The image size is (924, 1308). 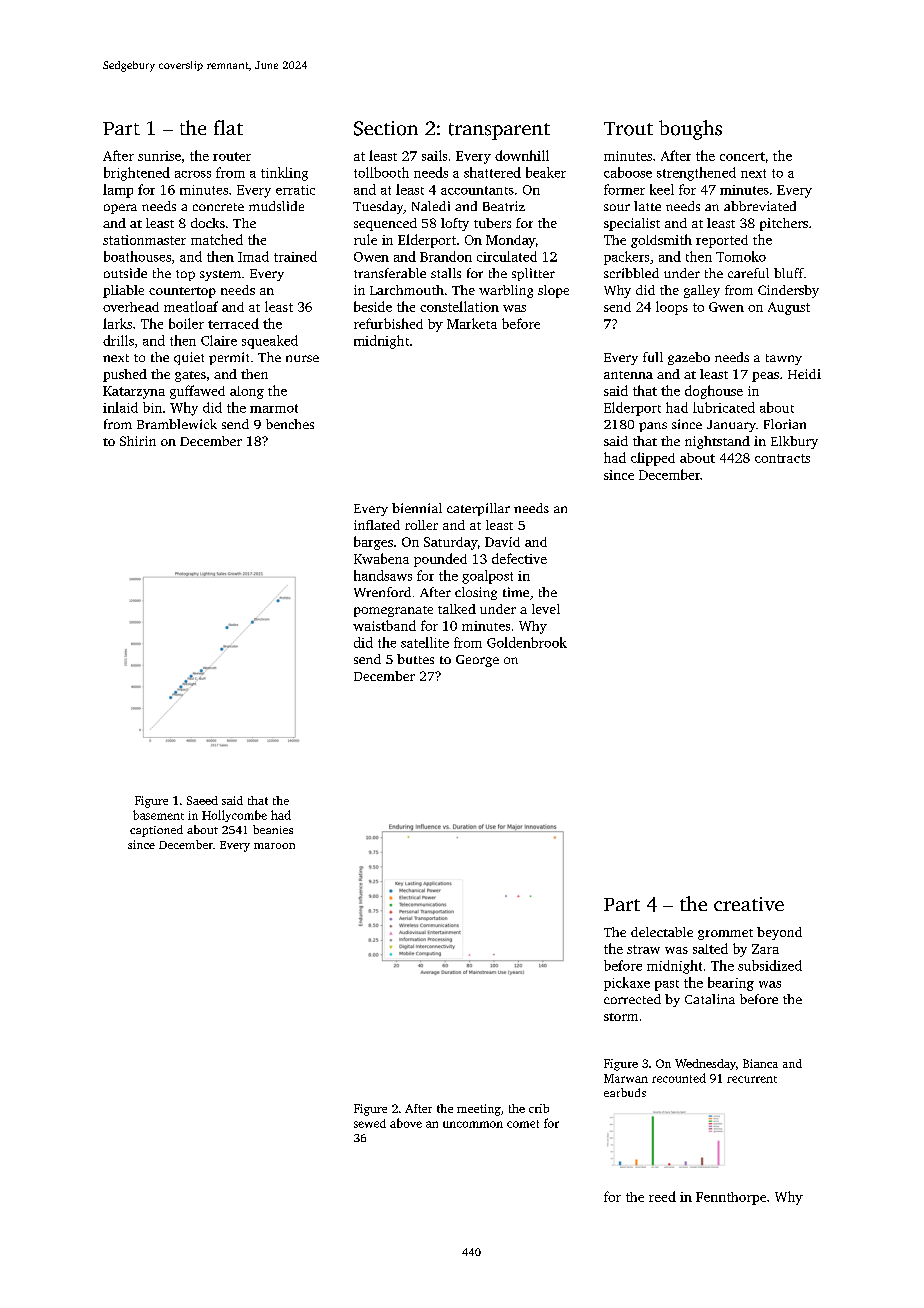 What do you see at coordinates (370, 1123) in the screenshot?
I see `sewed` at bounding box center [370, 1123].
